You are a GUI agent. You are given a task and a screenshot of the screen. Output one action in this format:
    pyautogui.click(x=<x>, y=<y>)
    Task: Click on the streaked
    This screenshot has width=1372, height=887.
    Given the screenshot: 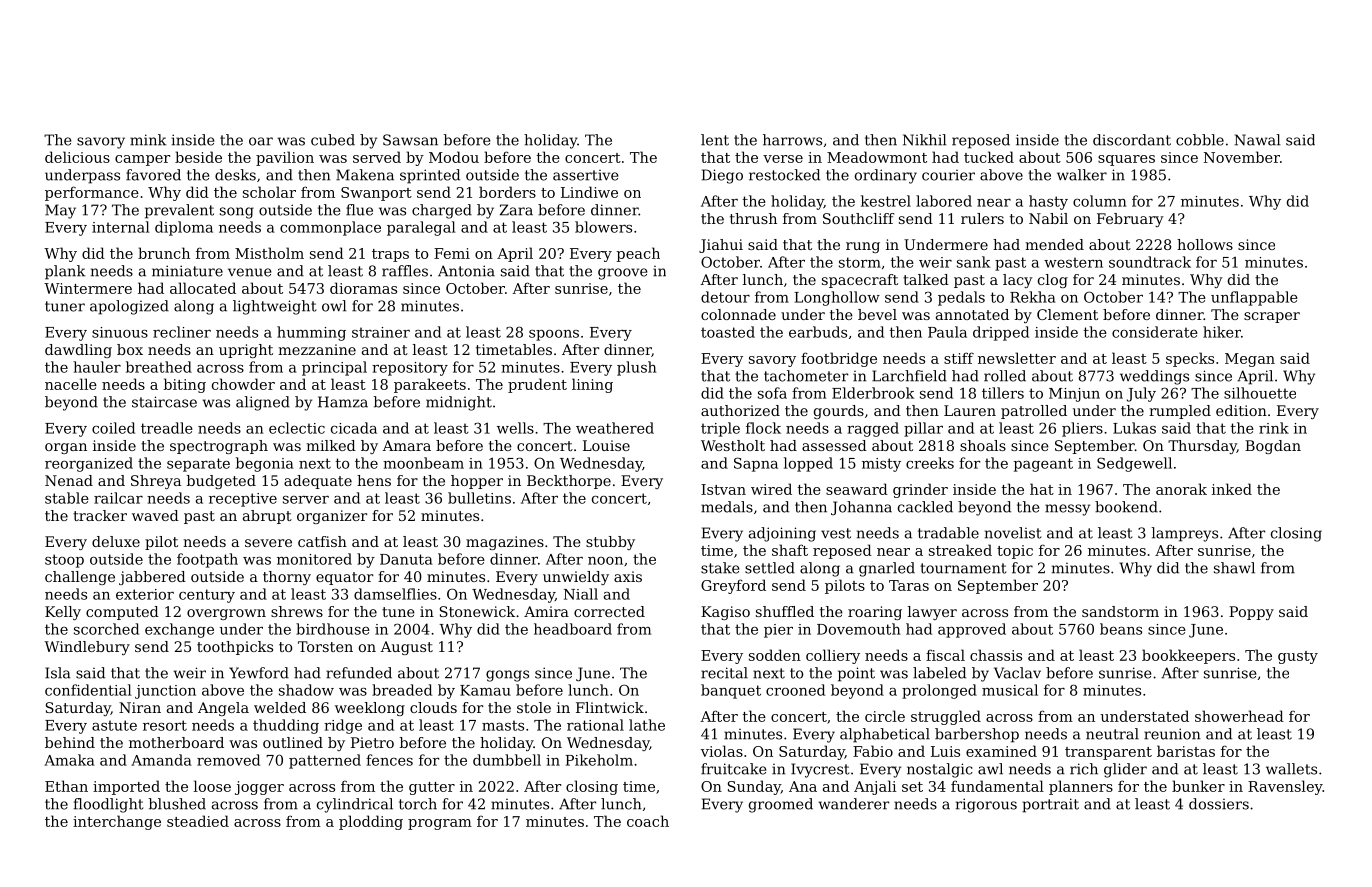 What is the action you would take?
    pyautogui.click(x=960, y=550)
